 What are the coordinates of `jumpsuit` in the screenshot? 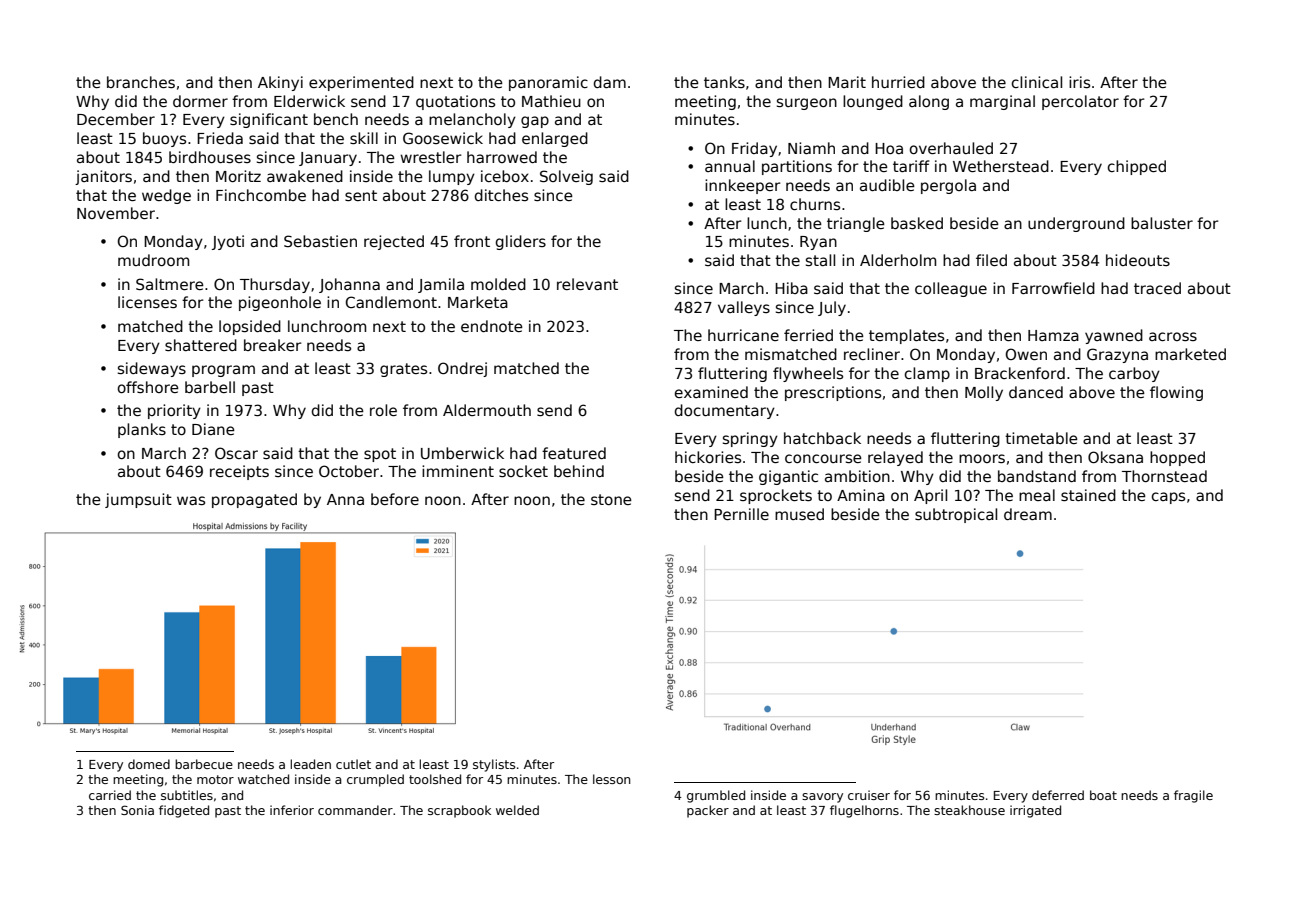 It's located at (138, 500).
